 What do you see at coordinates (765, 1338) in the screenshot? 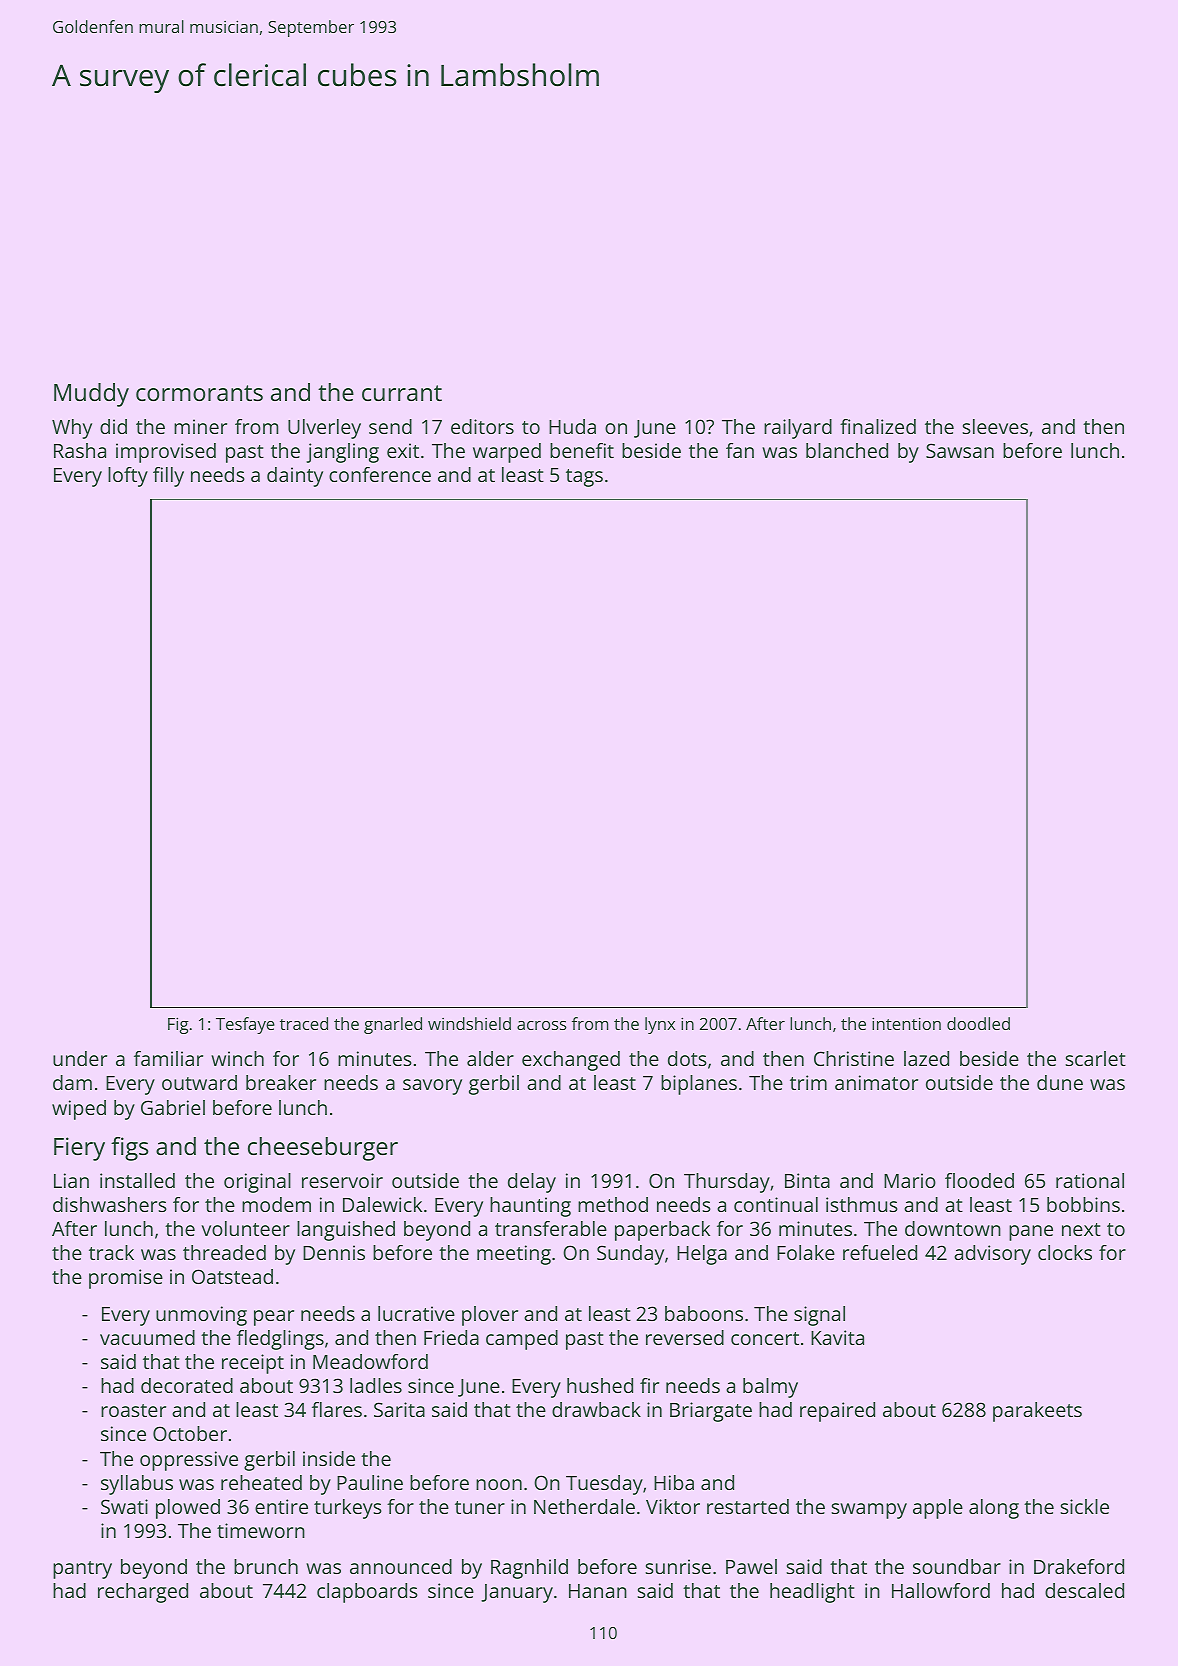
I see `concert` at bounding box center [765, 1338].
